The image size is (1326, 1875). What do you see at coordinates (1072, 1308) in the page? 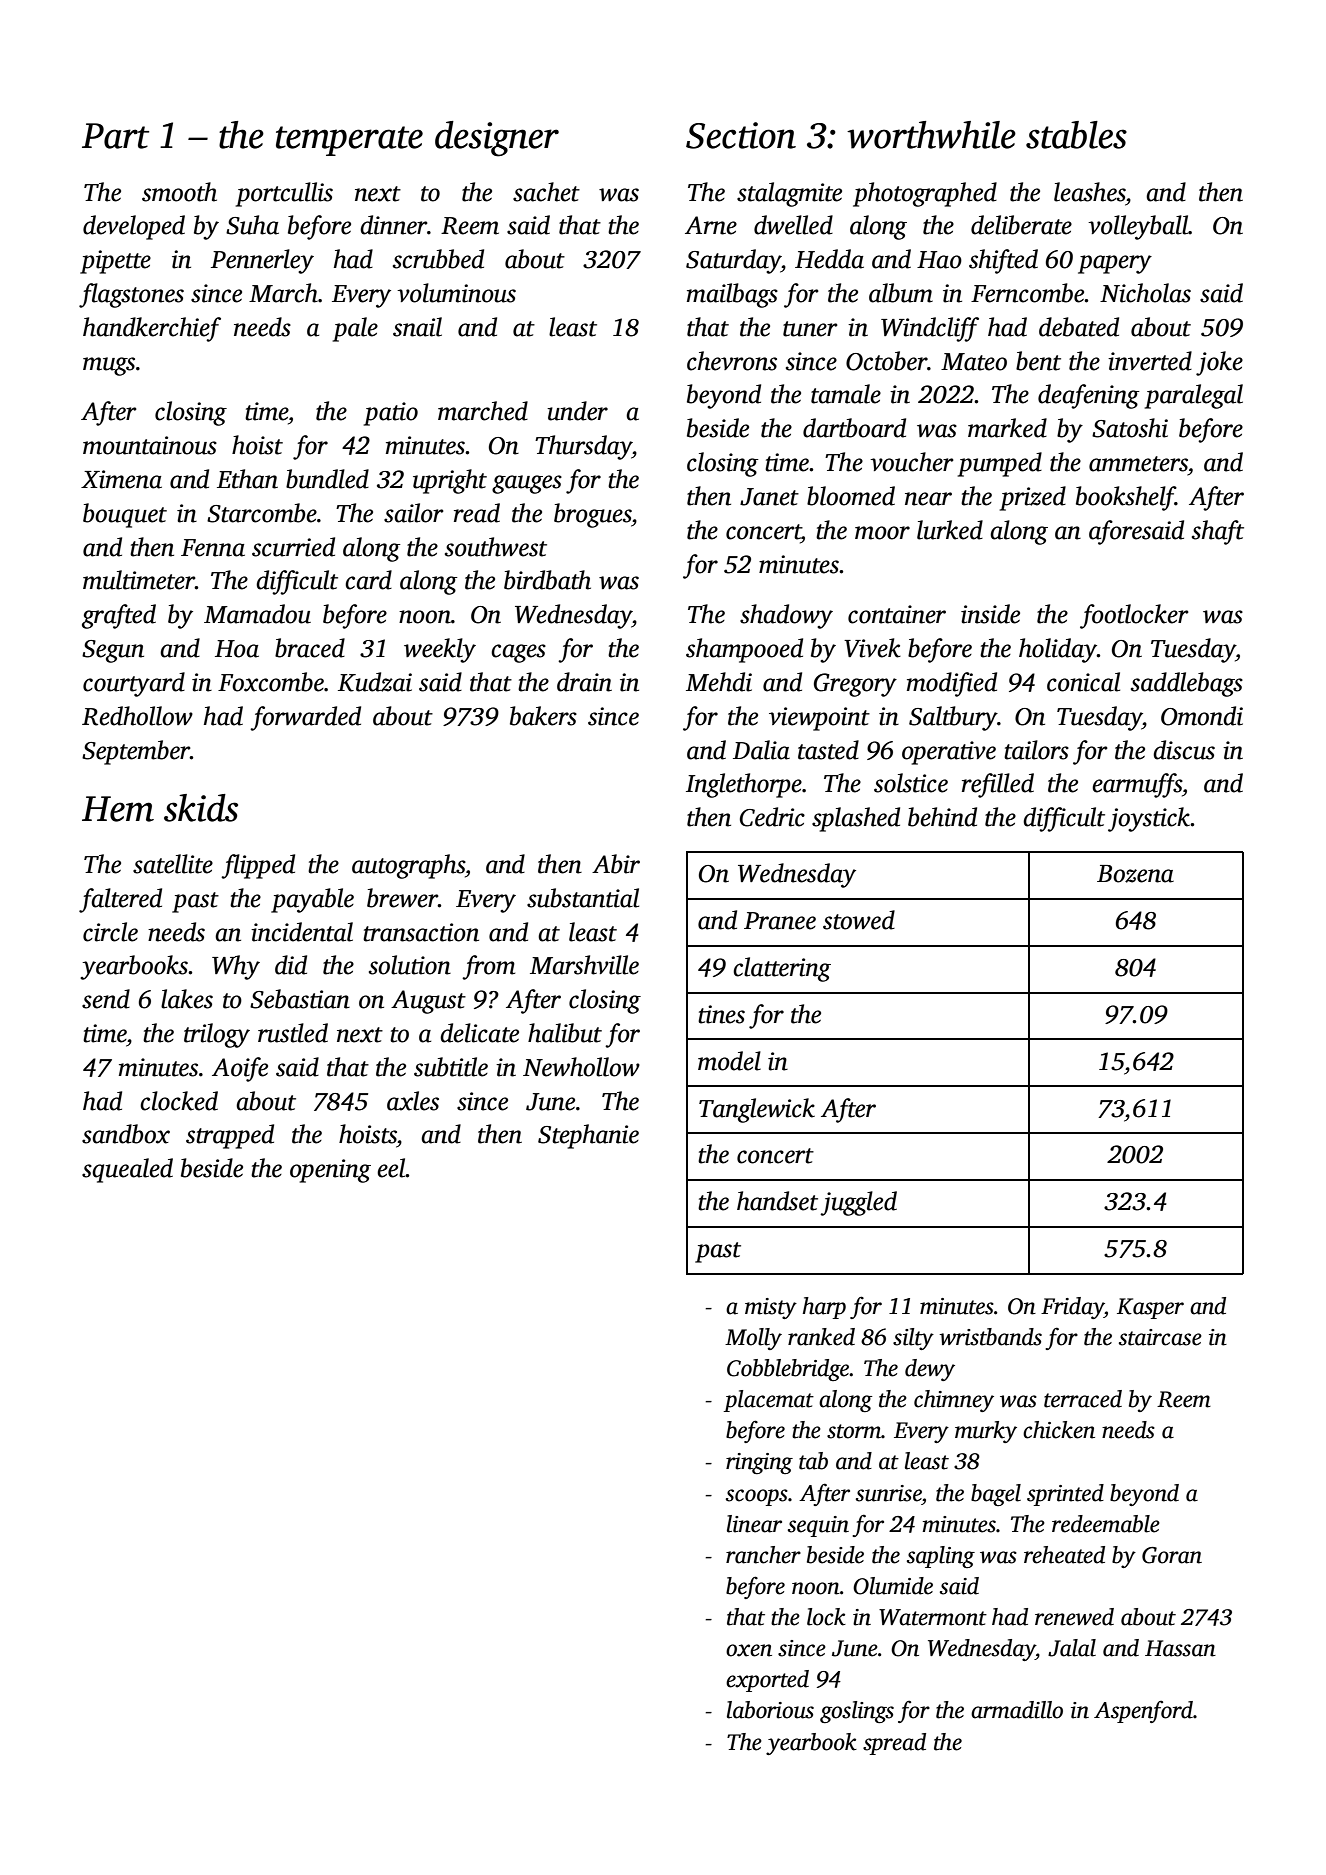
I see `Friday` at bounding box center [1072, 1308].
